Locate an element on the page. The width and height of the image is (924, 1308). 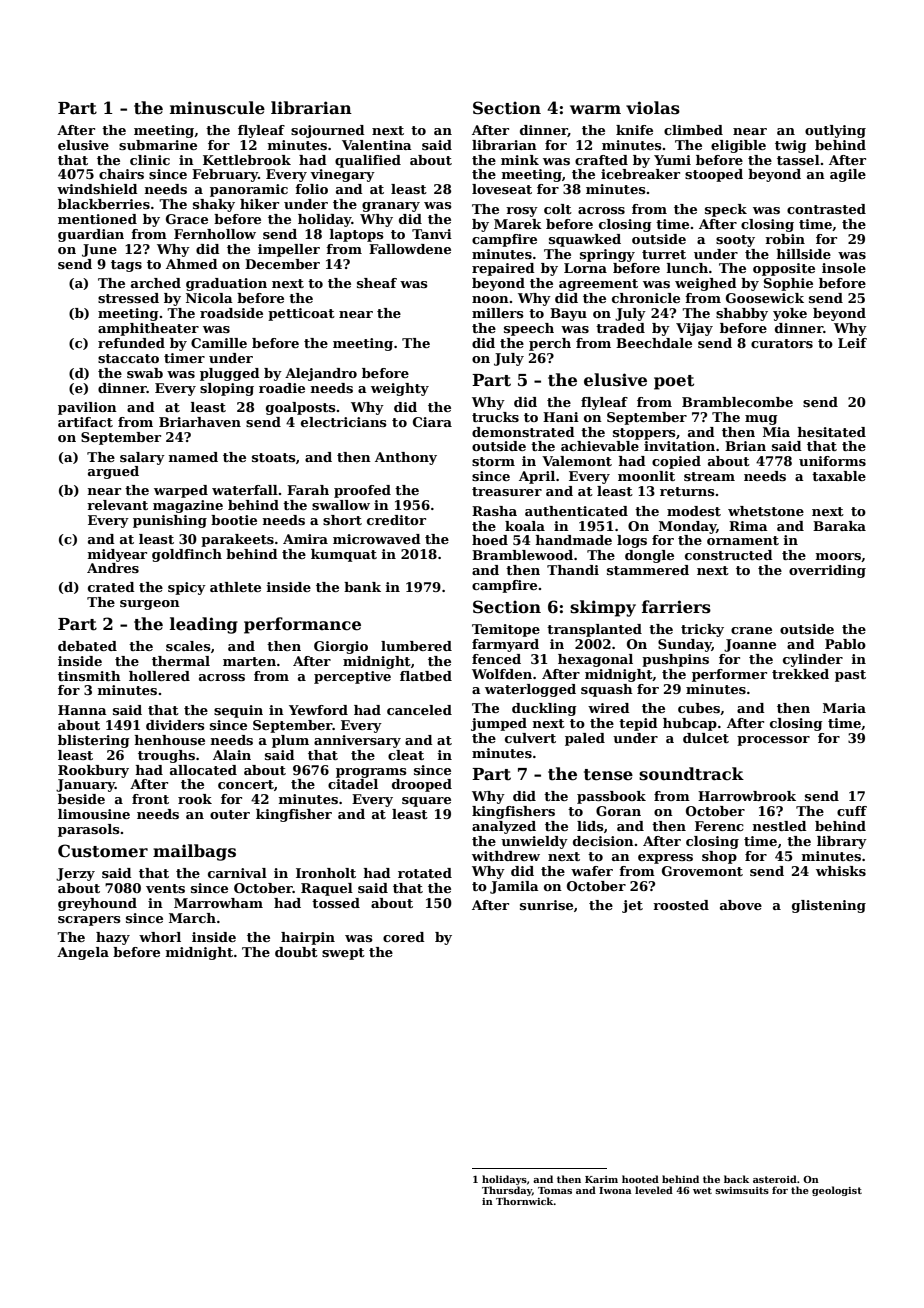
sojourned is located at coordinates (328, 131).
